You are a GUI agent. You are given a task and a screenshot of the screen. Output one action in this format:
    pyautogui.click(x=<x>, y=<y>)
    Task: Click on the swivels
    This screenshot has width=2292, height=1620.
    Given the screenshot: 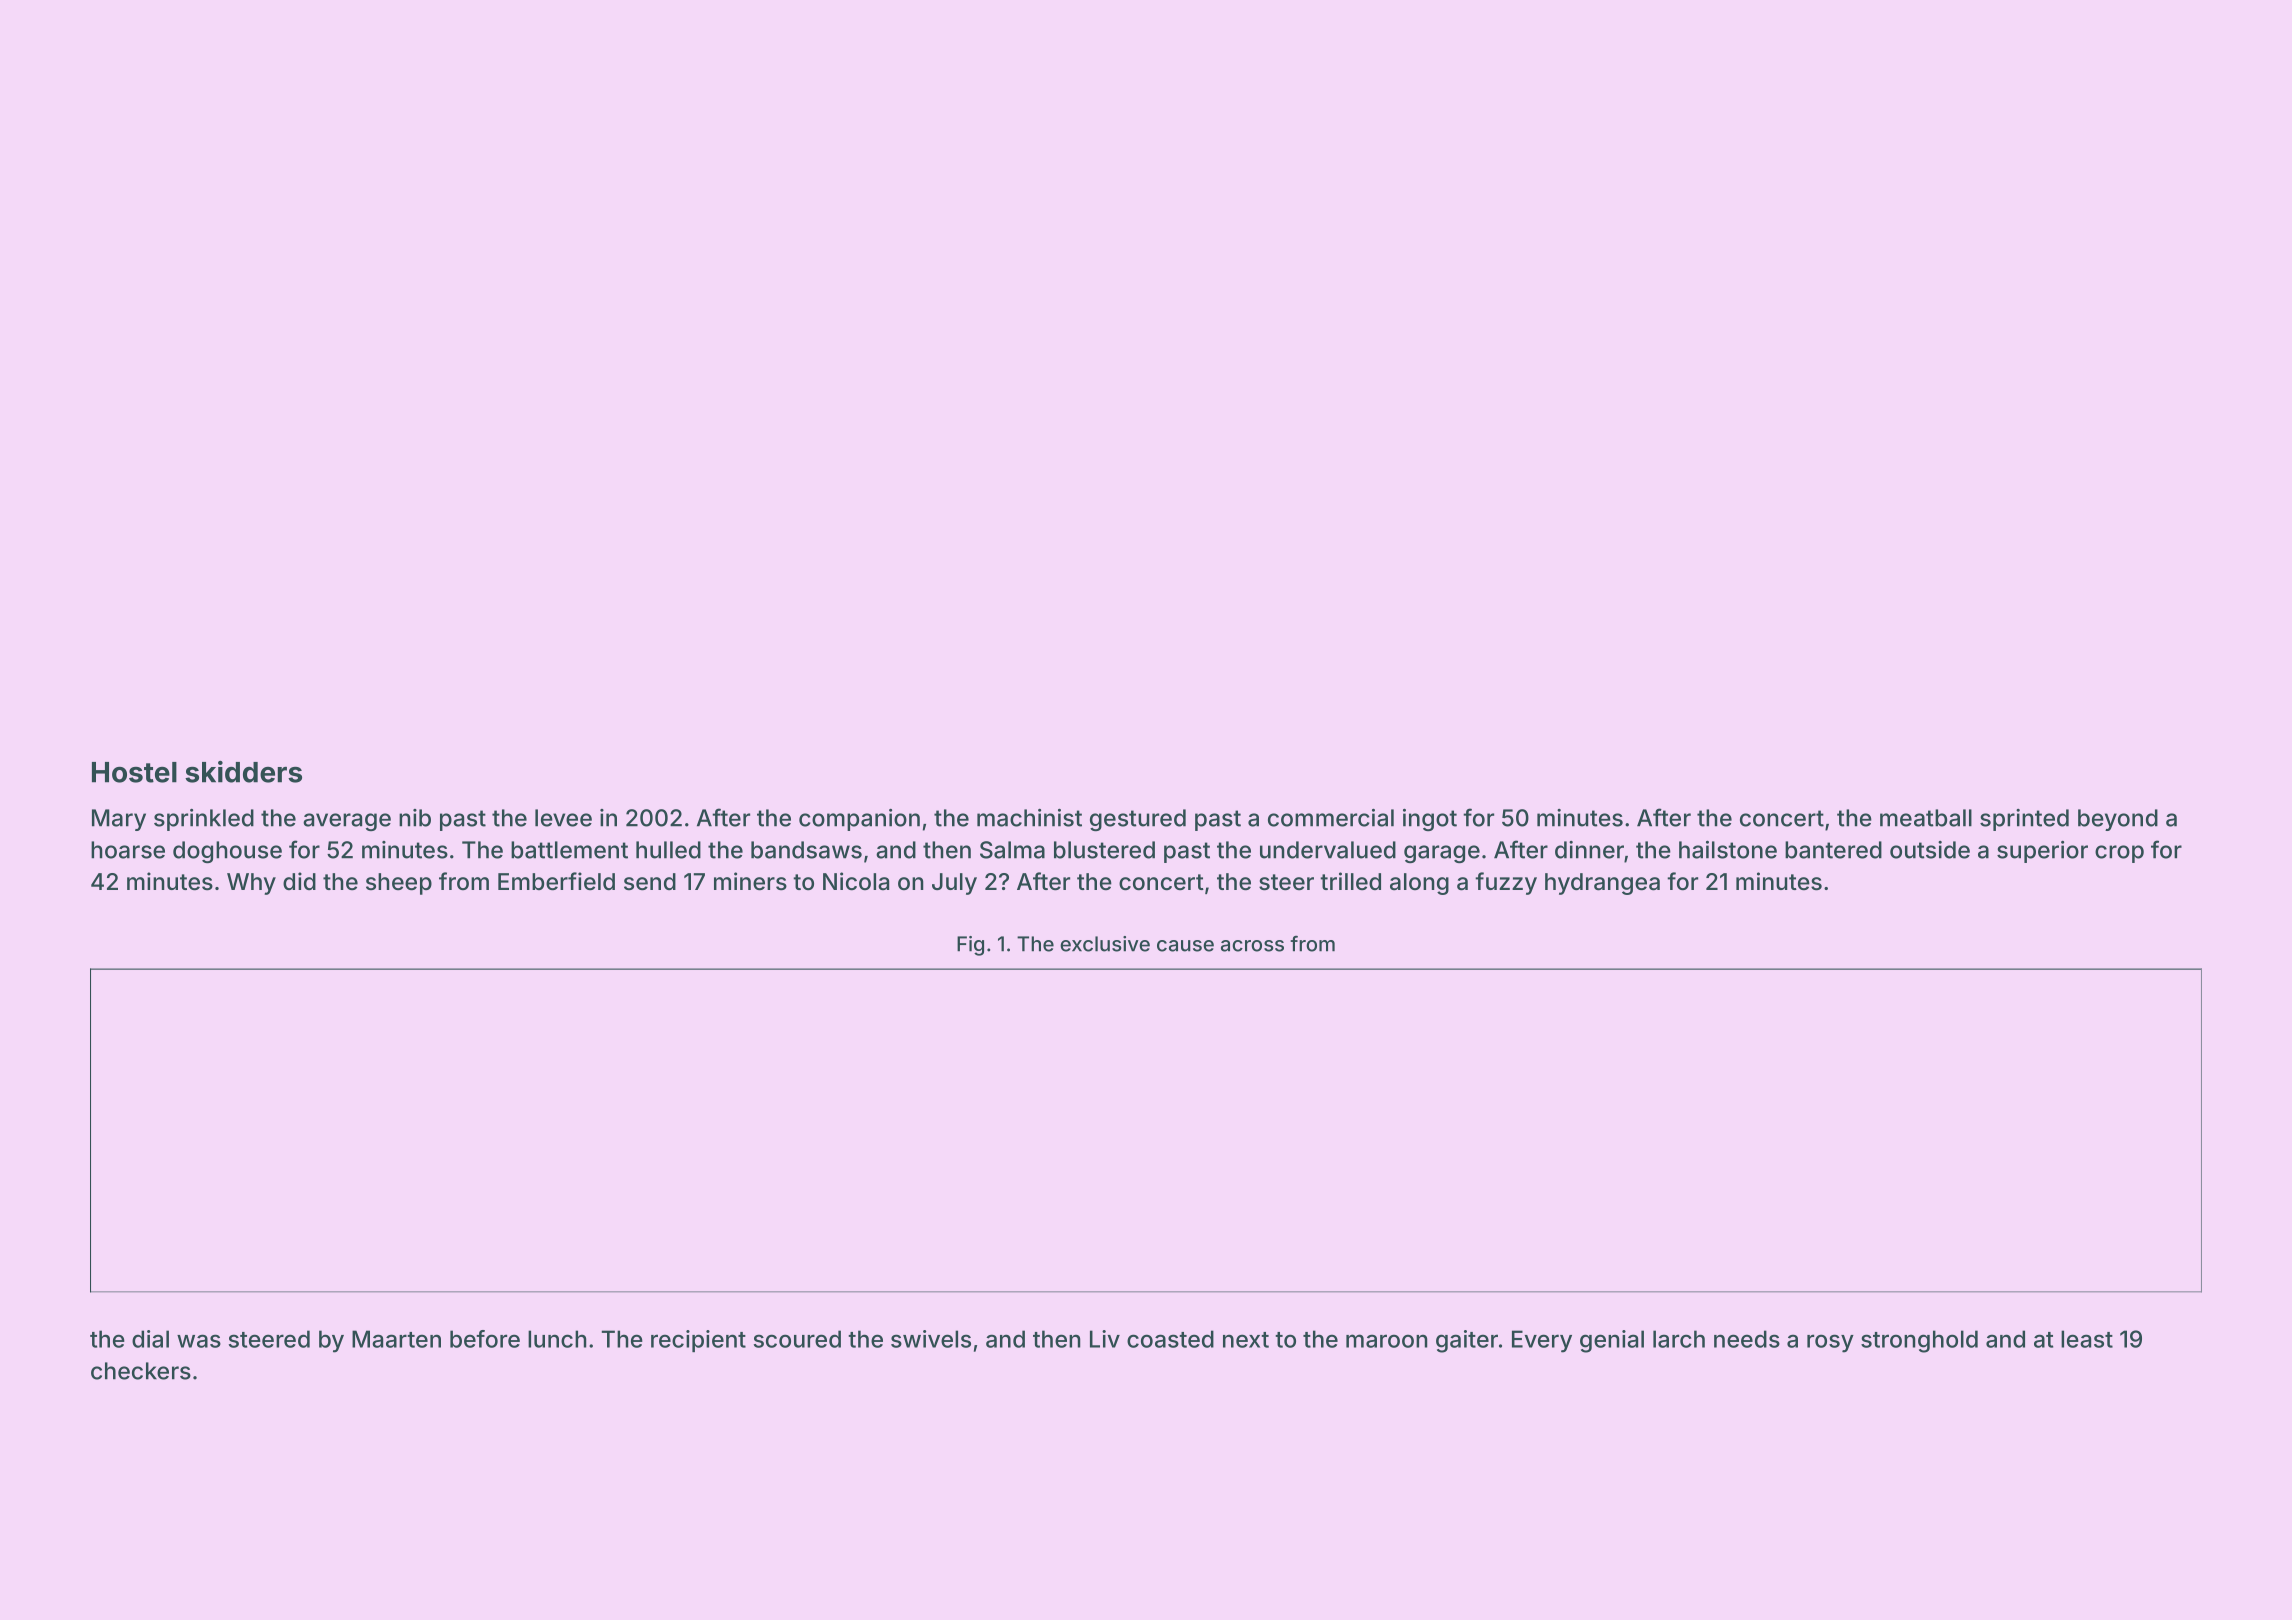 What is the action you would take?
    pyautogui.click(x=931, y=1339)
